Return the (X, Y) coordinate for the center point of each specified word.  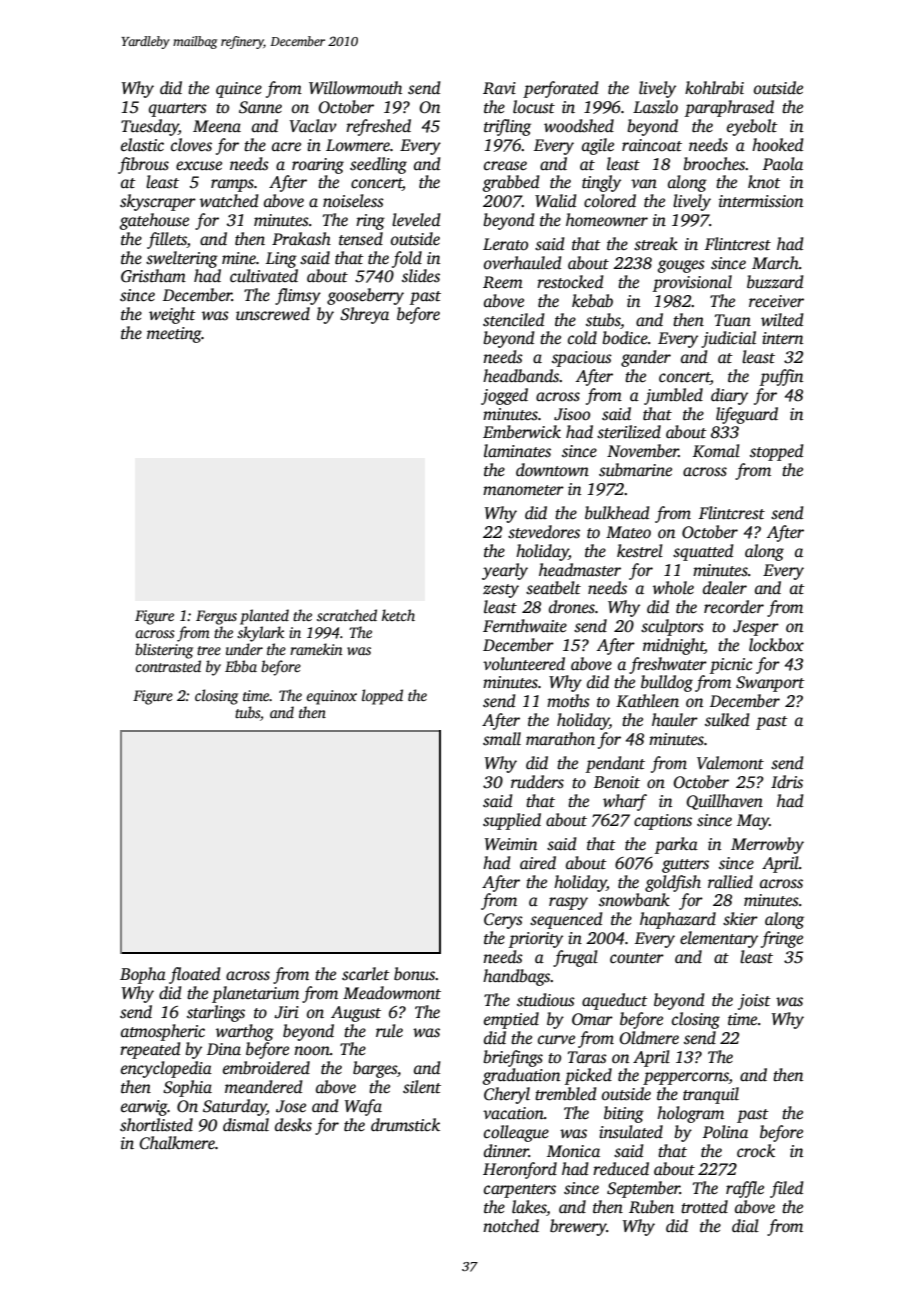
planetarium (255, 994)
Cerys (503, 921)
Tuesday (150, 127)
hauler (675, 720)
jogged (504, 396)
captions (663, 822)
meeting (174, 335)
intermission (761, 201)
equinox (332, 697)
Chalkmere (177, 1143)
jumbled (673, 396)
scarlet (366, 974)
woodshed (579, 126)
